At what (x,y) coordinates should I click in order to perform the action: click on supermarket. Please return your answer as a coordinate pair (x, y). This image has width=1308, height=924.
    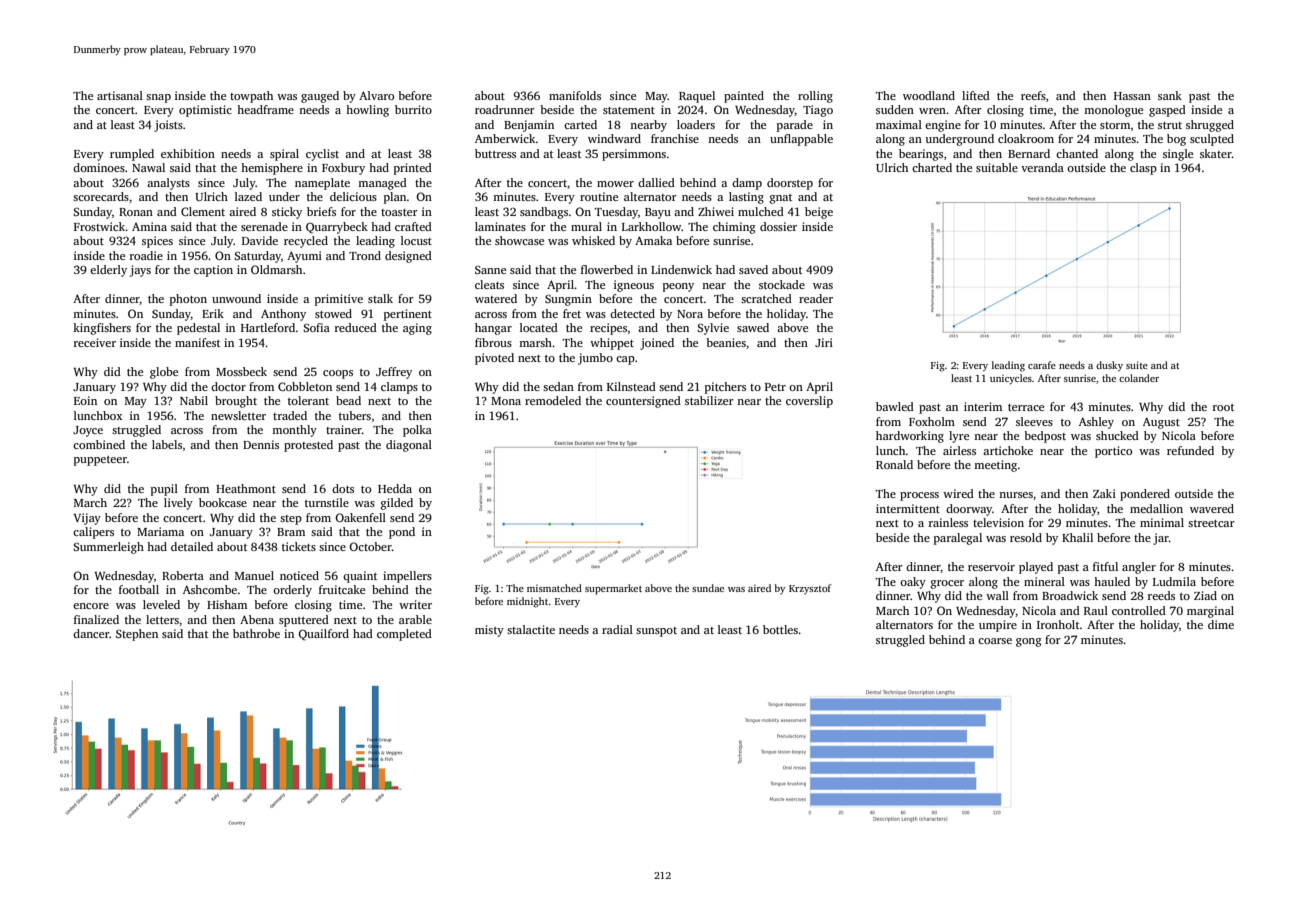
    Looking at the image, I should click on (613, 589).
